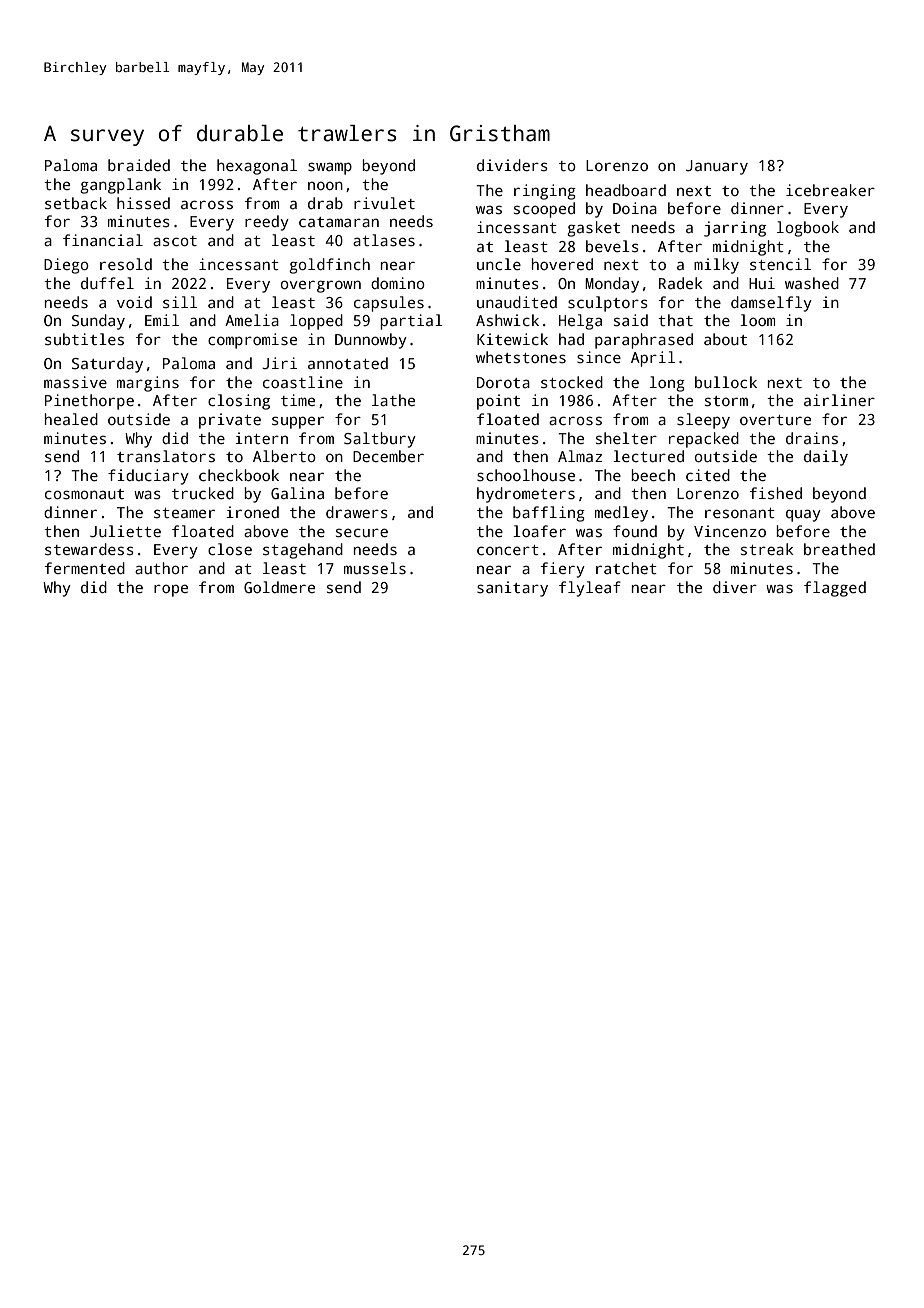 This page has height=1308, width=924. What do you see at coordinates (593, 229) in the page?
I see `gasket` at bounding box center [593, 229].
